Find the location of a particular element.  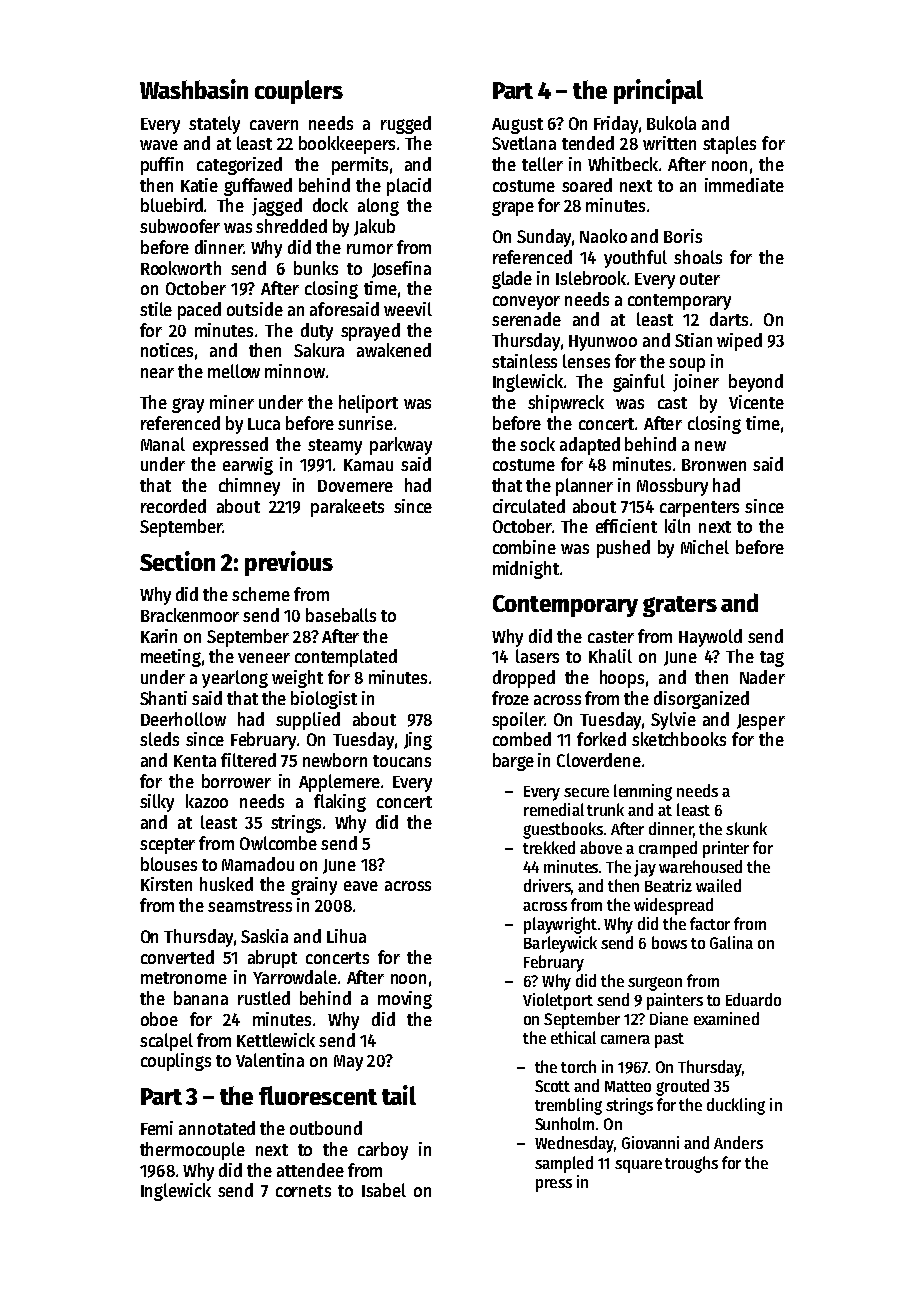

kazoo is located at coordinates (207, 801).
